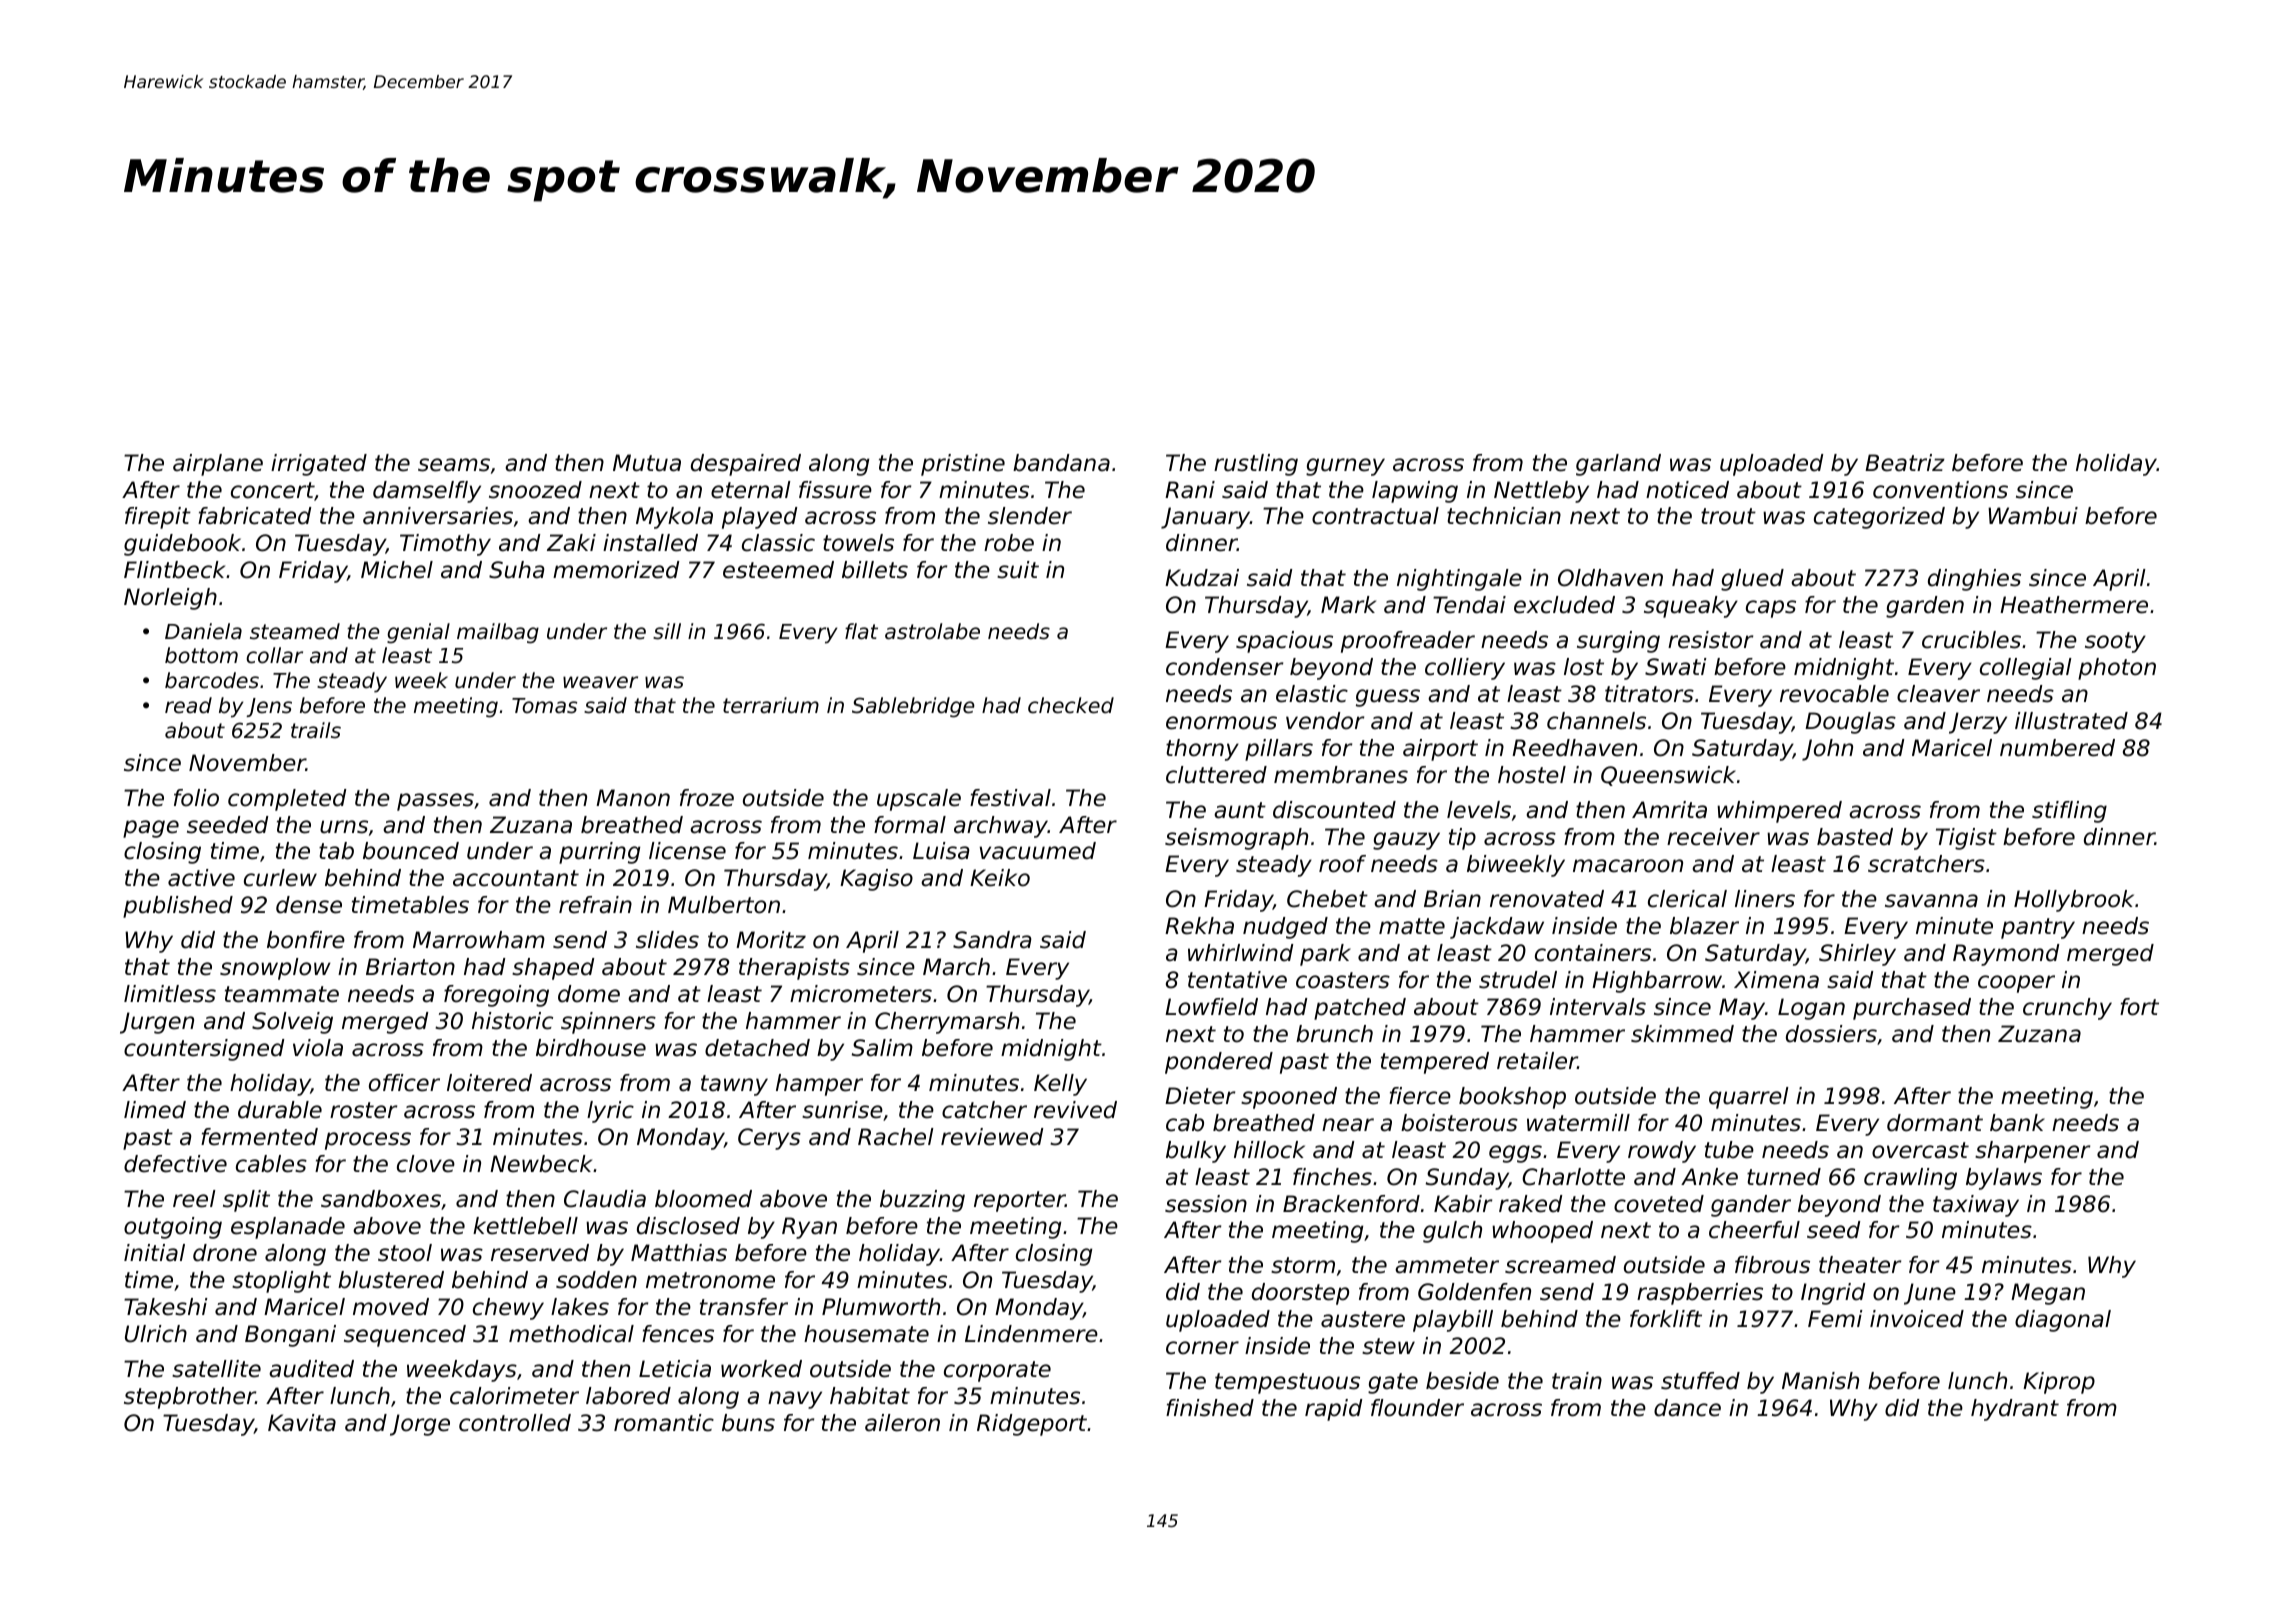  Describe the element at coordinates (1879, 518) in the screenshot. I see `categorized` at that location.
